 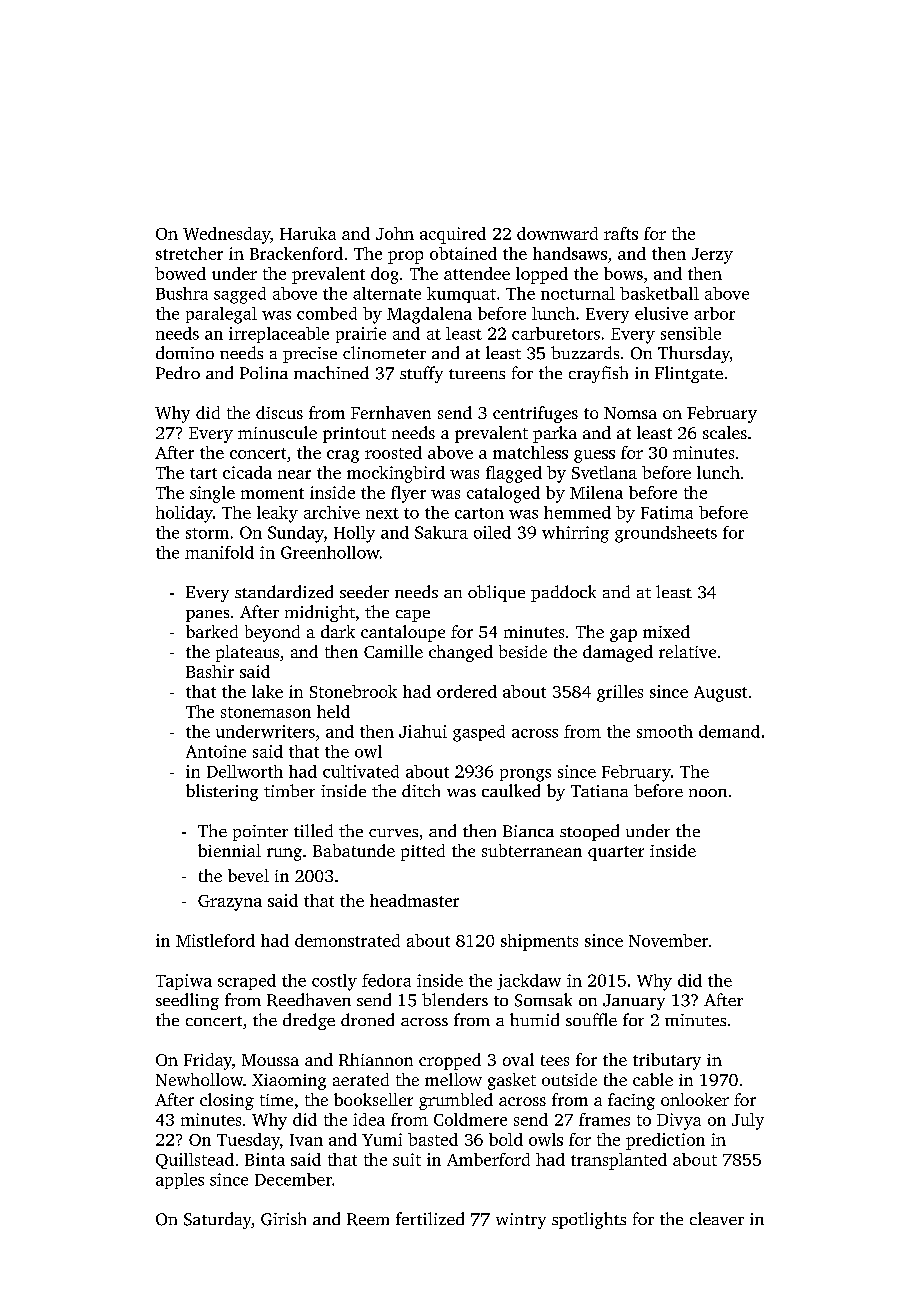 What do you see at coordinates (589, 832) in the screenshot?
I see `stooped` at bounding box center [589, 832].
